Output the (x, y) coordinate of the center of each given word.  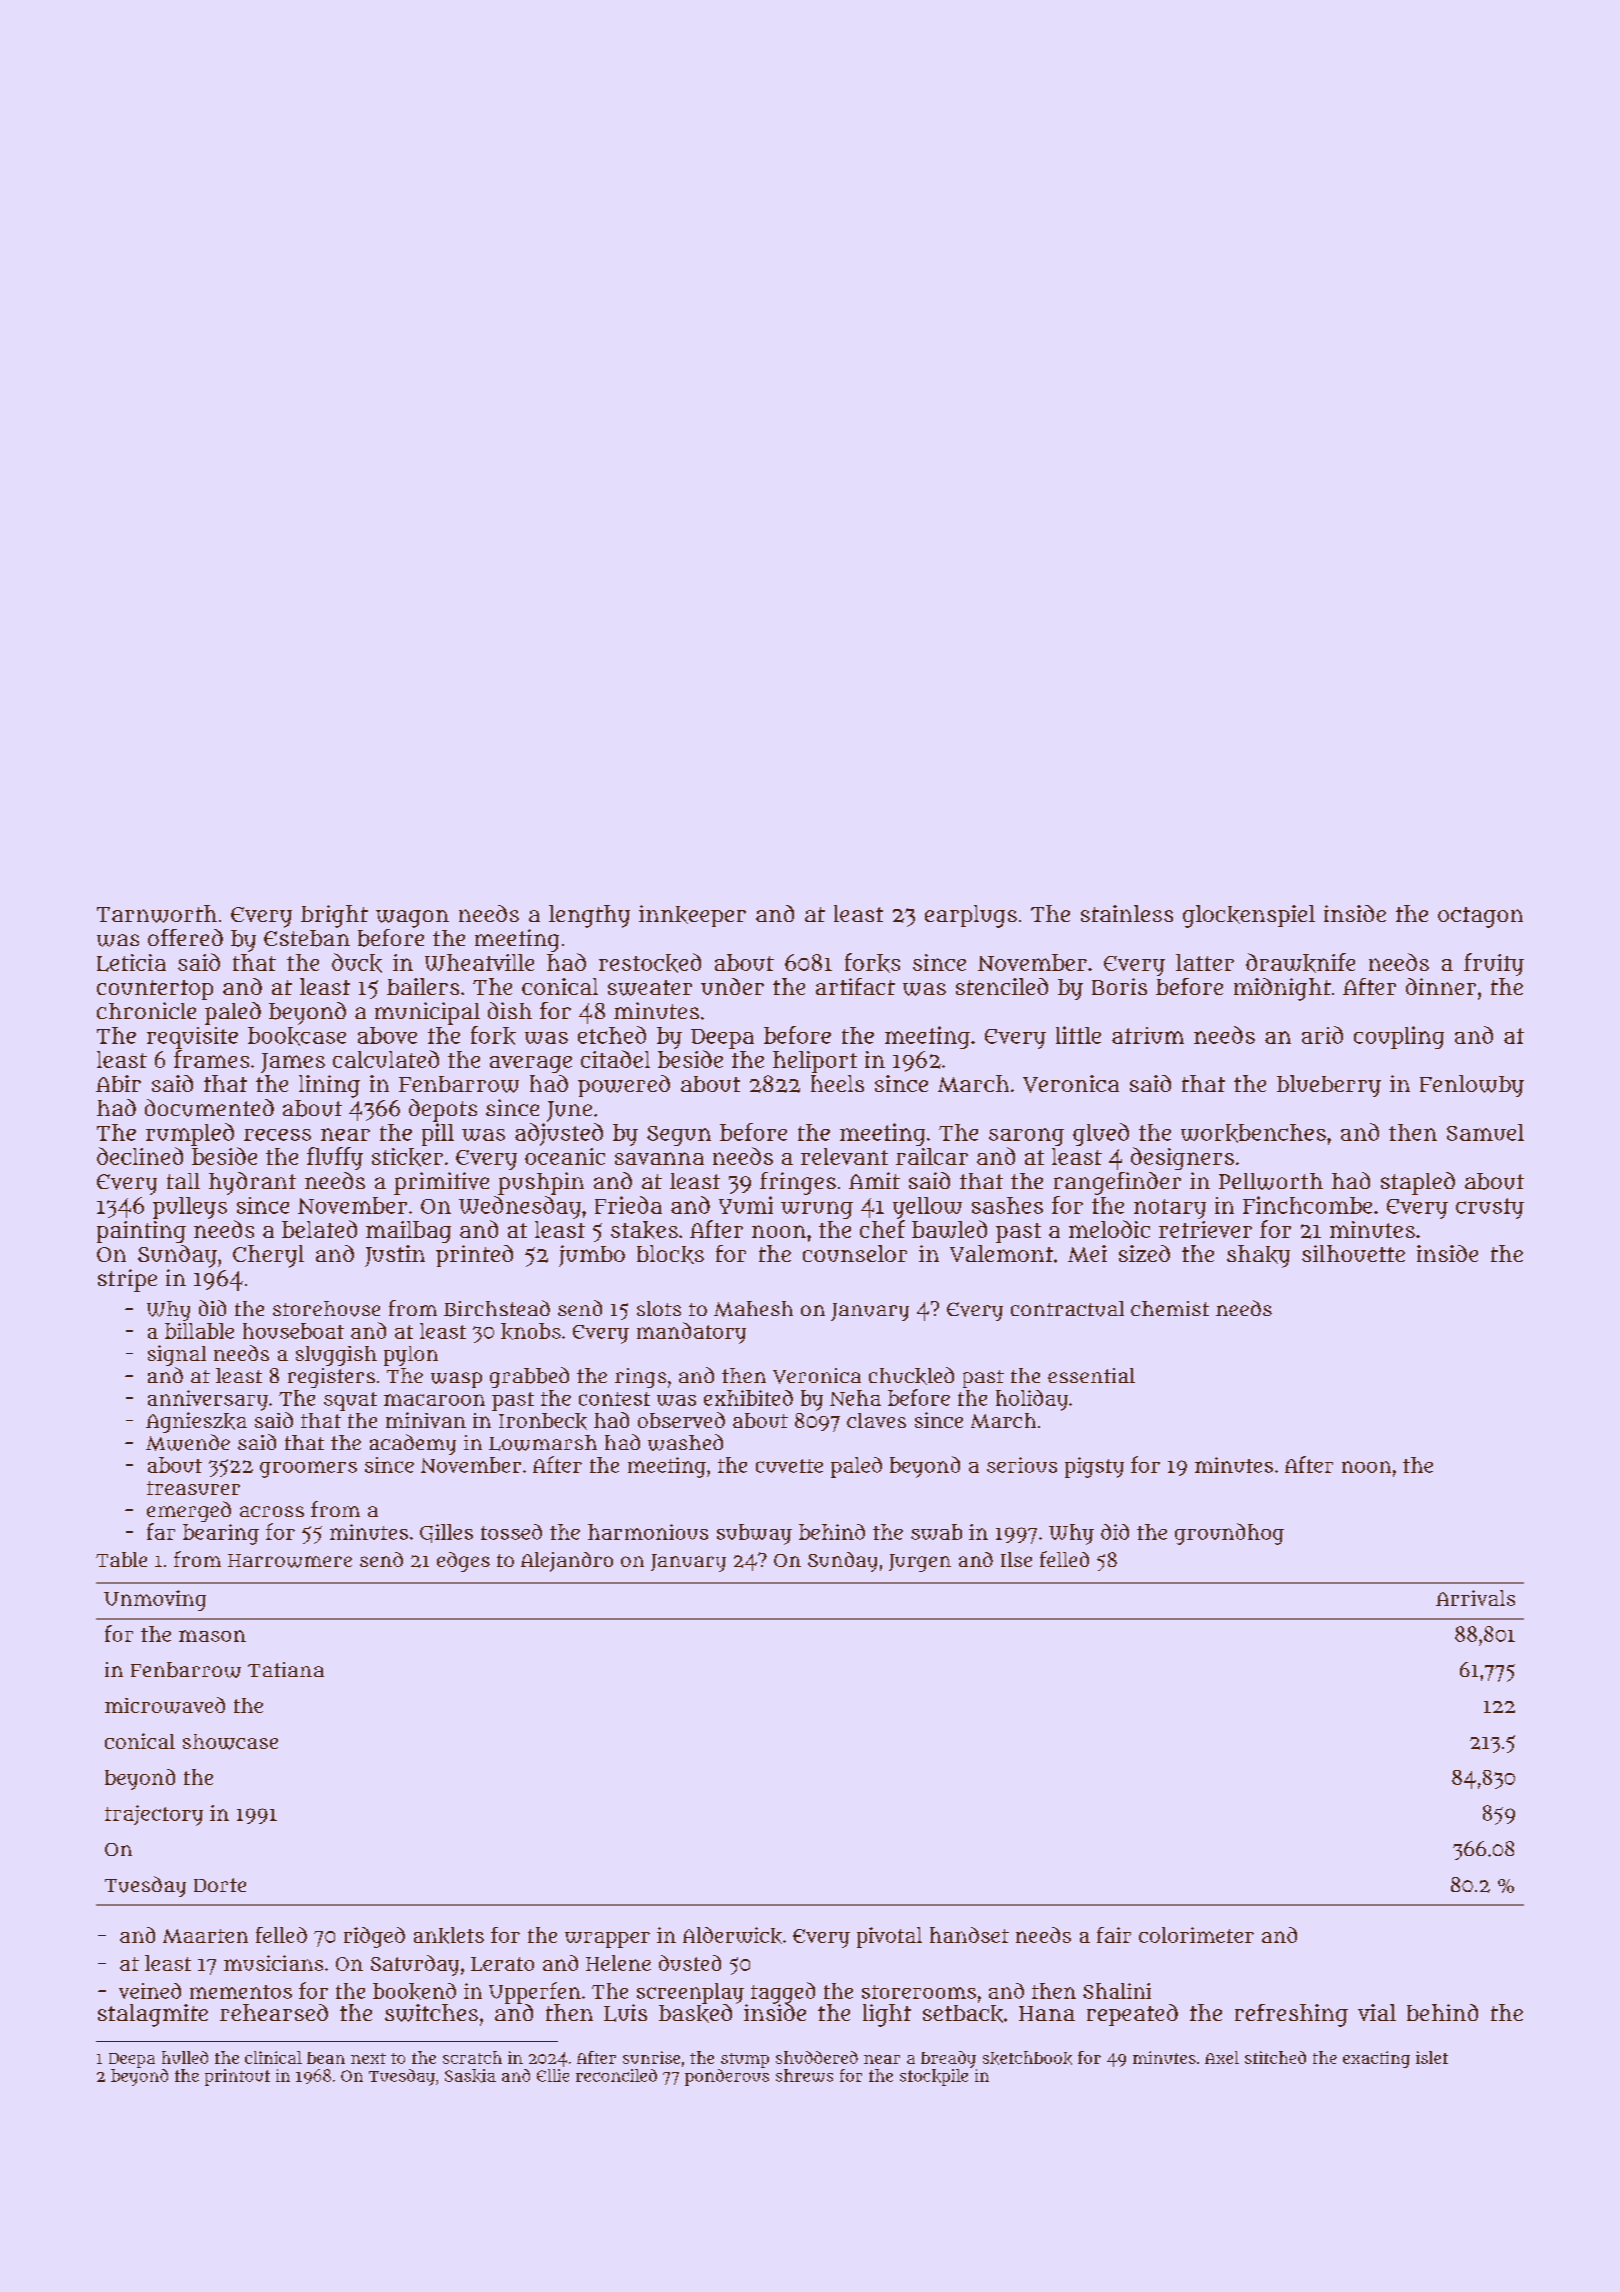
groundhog (1229, 1534)
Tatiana (286, 1669)
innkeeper (692, 916)
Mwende (188, 1442)
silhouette (1353, 1253)
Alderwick (732, 1935)
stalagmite (153, 2015)
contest (614, 1399)
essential (1091, 1375)
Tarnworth (157, 914)
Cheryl (268, 1256)
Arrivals (1475, 1598)
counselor (855, 1253)
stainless (1127, 913)
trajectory (154, 1815)
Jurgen (920, 1563)
